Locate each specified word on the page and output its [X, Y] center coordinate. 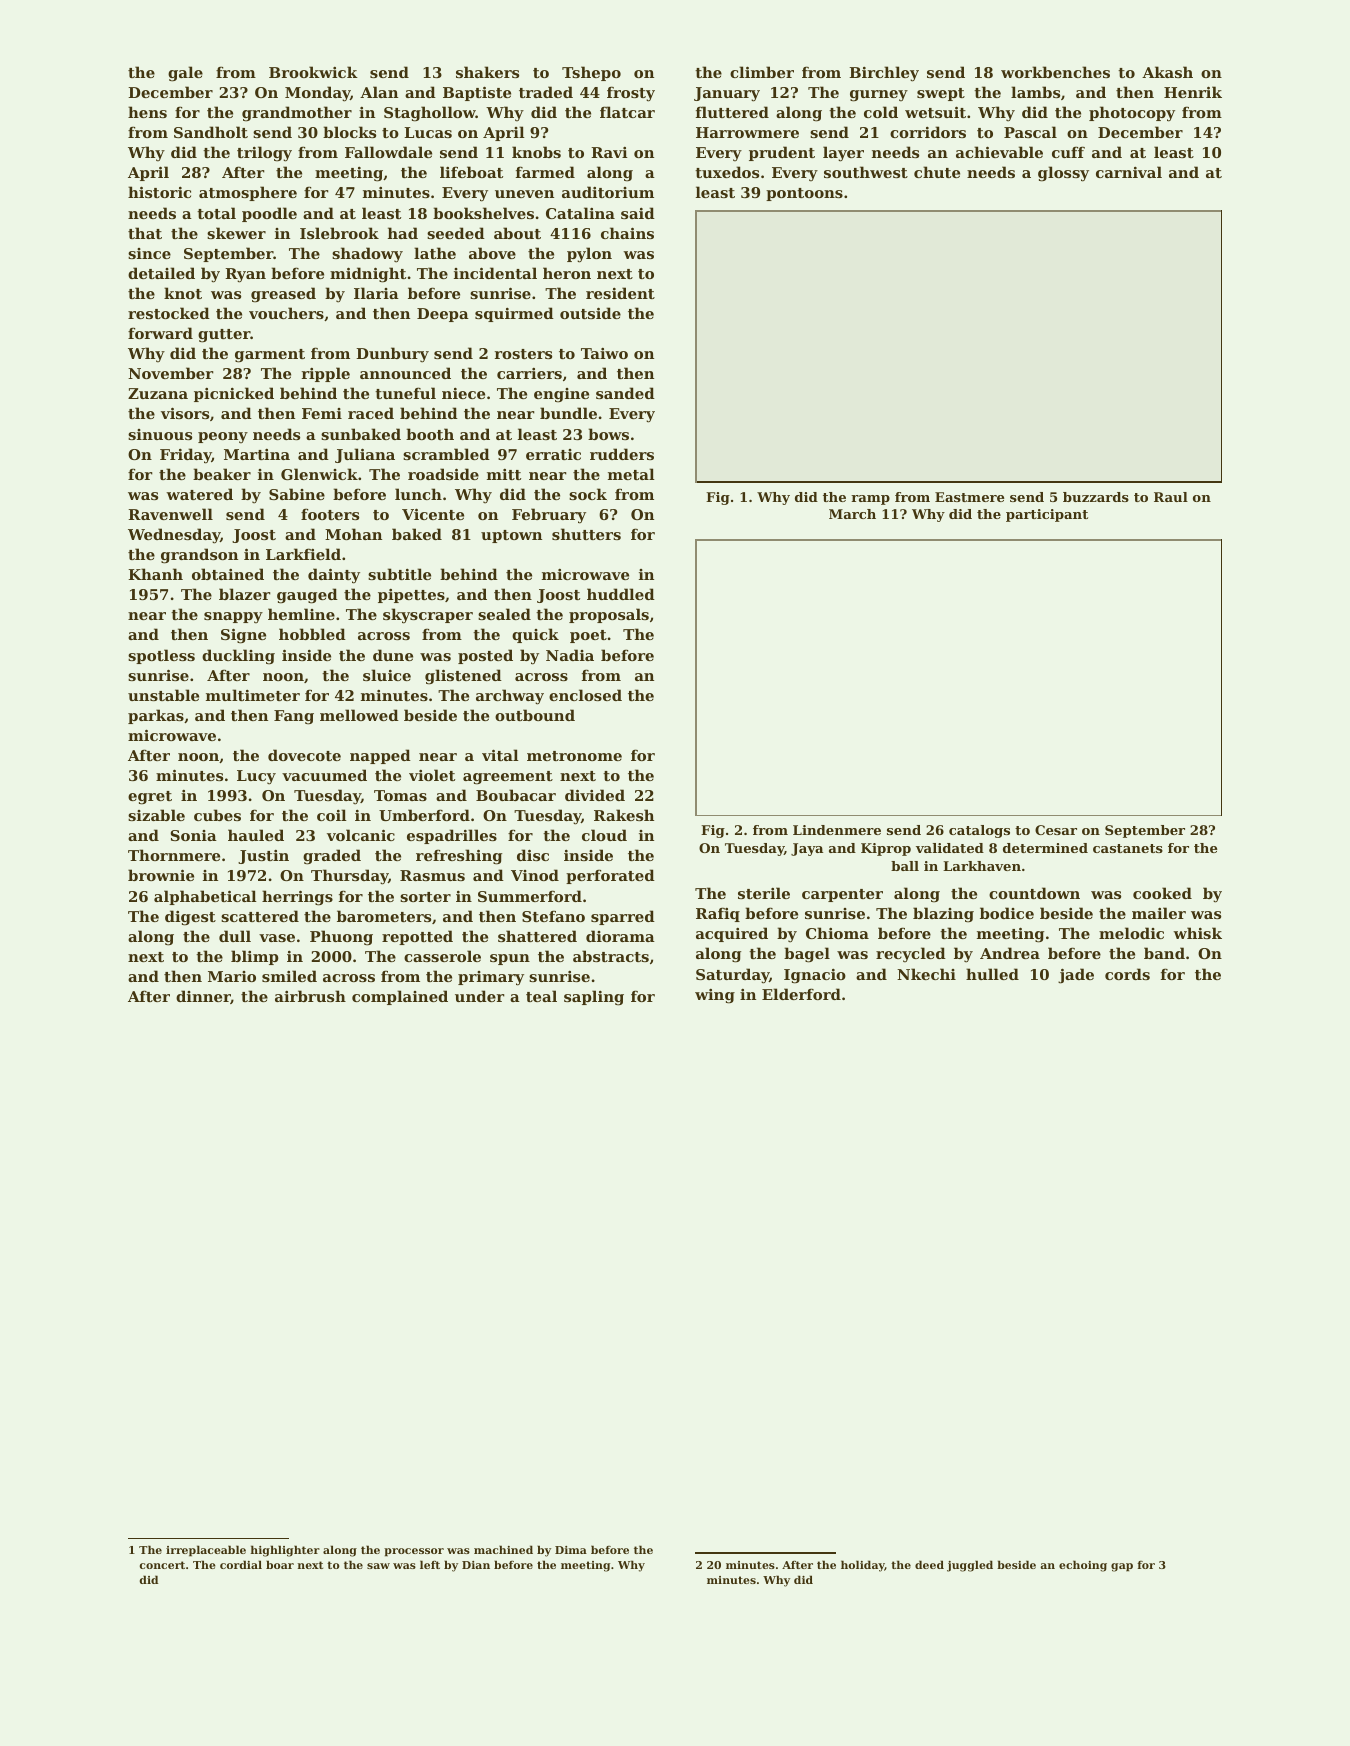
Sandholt [211, 132]
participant [1047, 515]
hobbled [312, 634]
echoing [1083, 1566]
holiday [863, 1566]
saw [378, 1566]
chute [937, 172]
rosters [523, 354]
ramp [870, 500]
